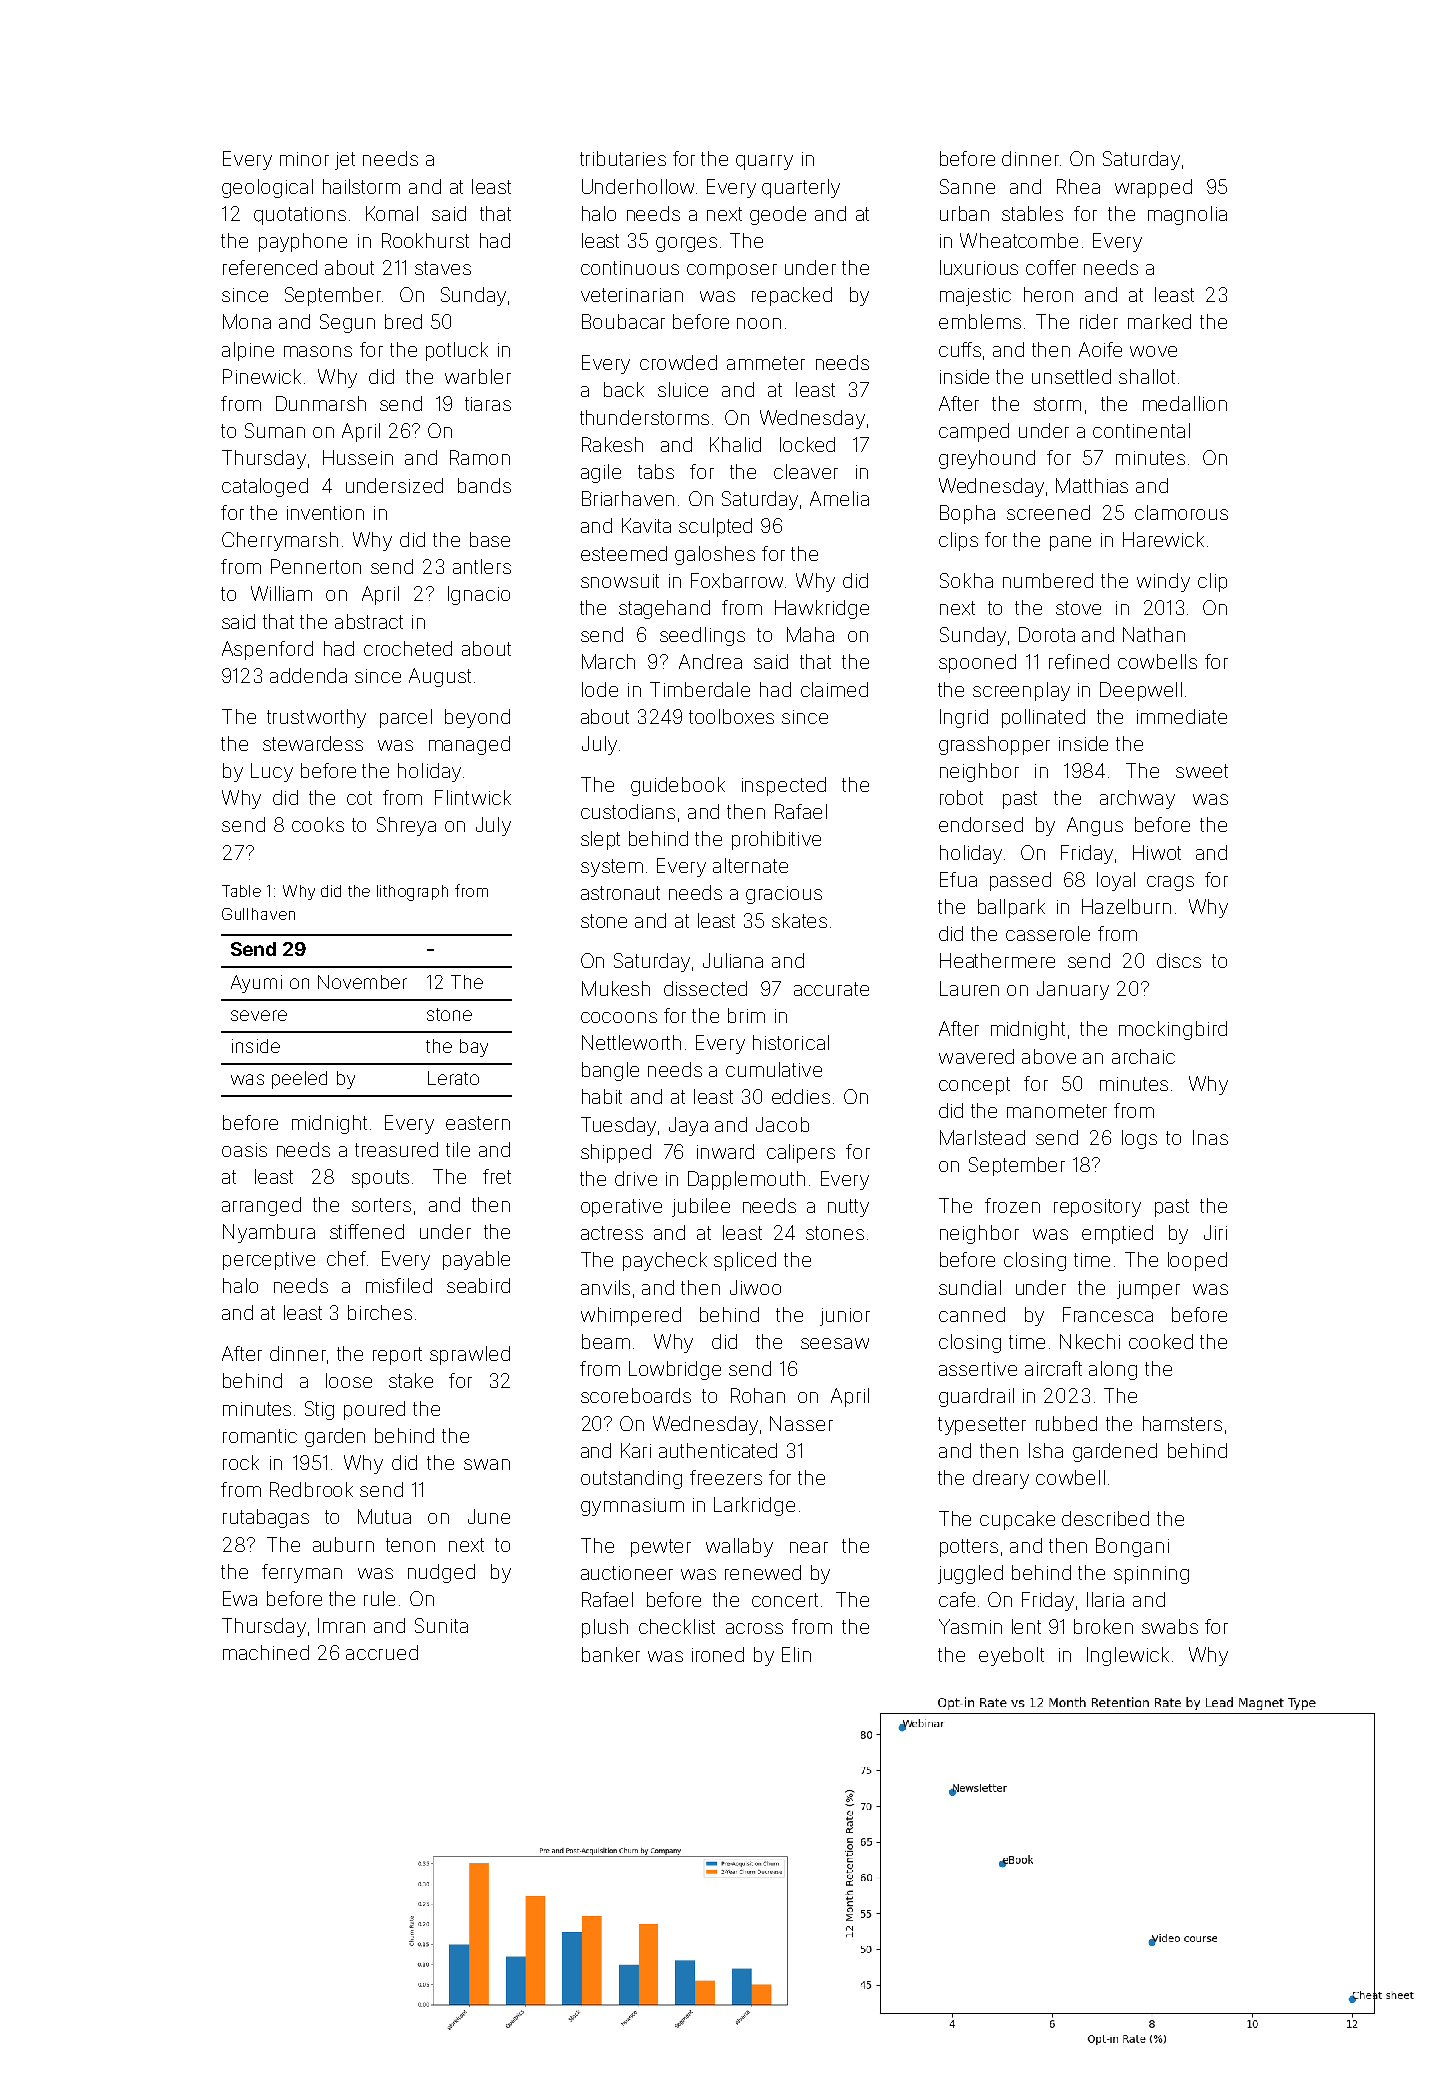 The width and height of the screenshot is (1450, 2100). I want to click on seedlings, so click(702, 636).
